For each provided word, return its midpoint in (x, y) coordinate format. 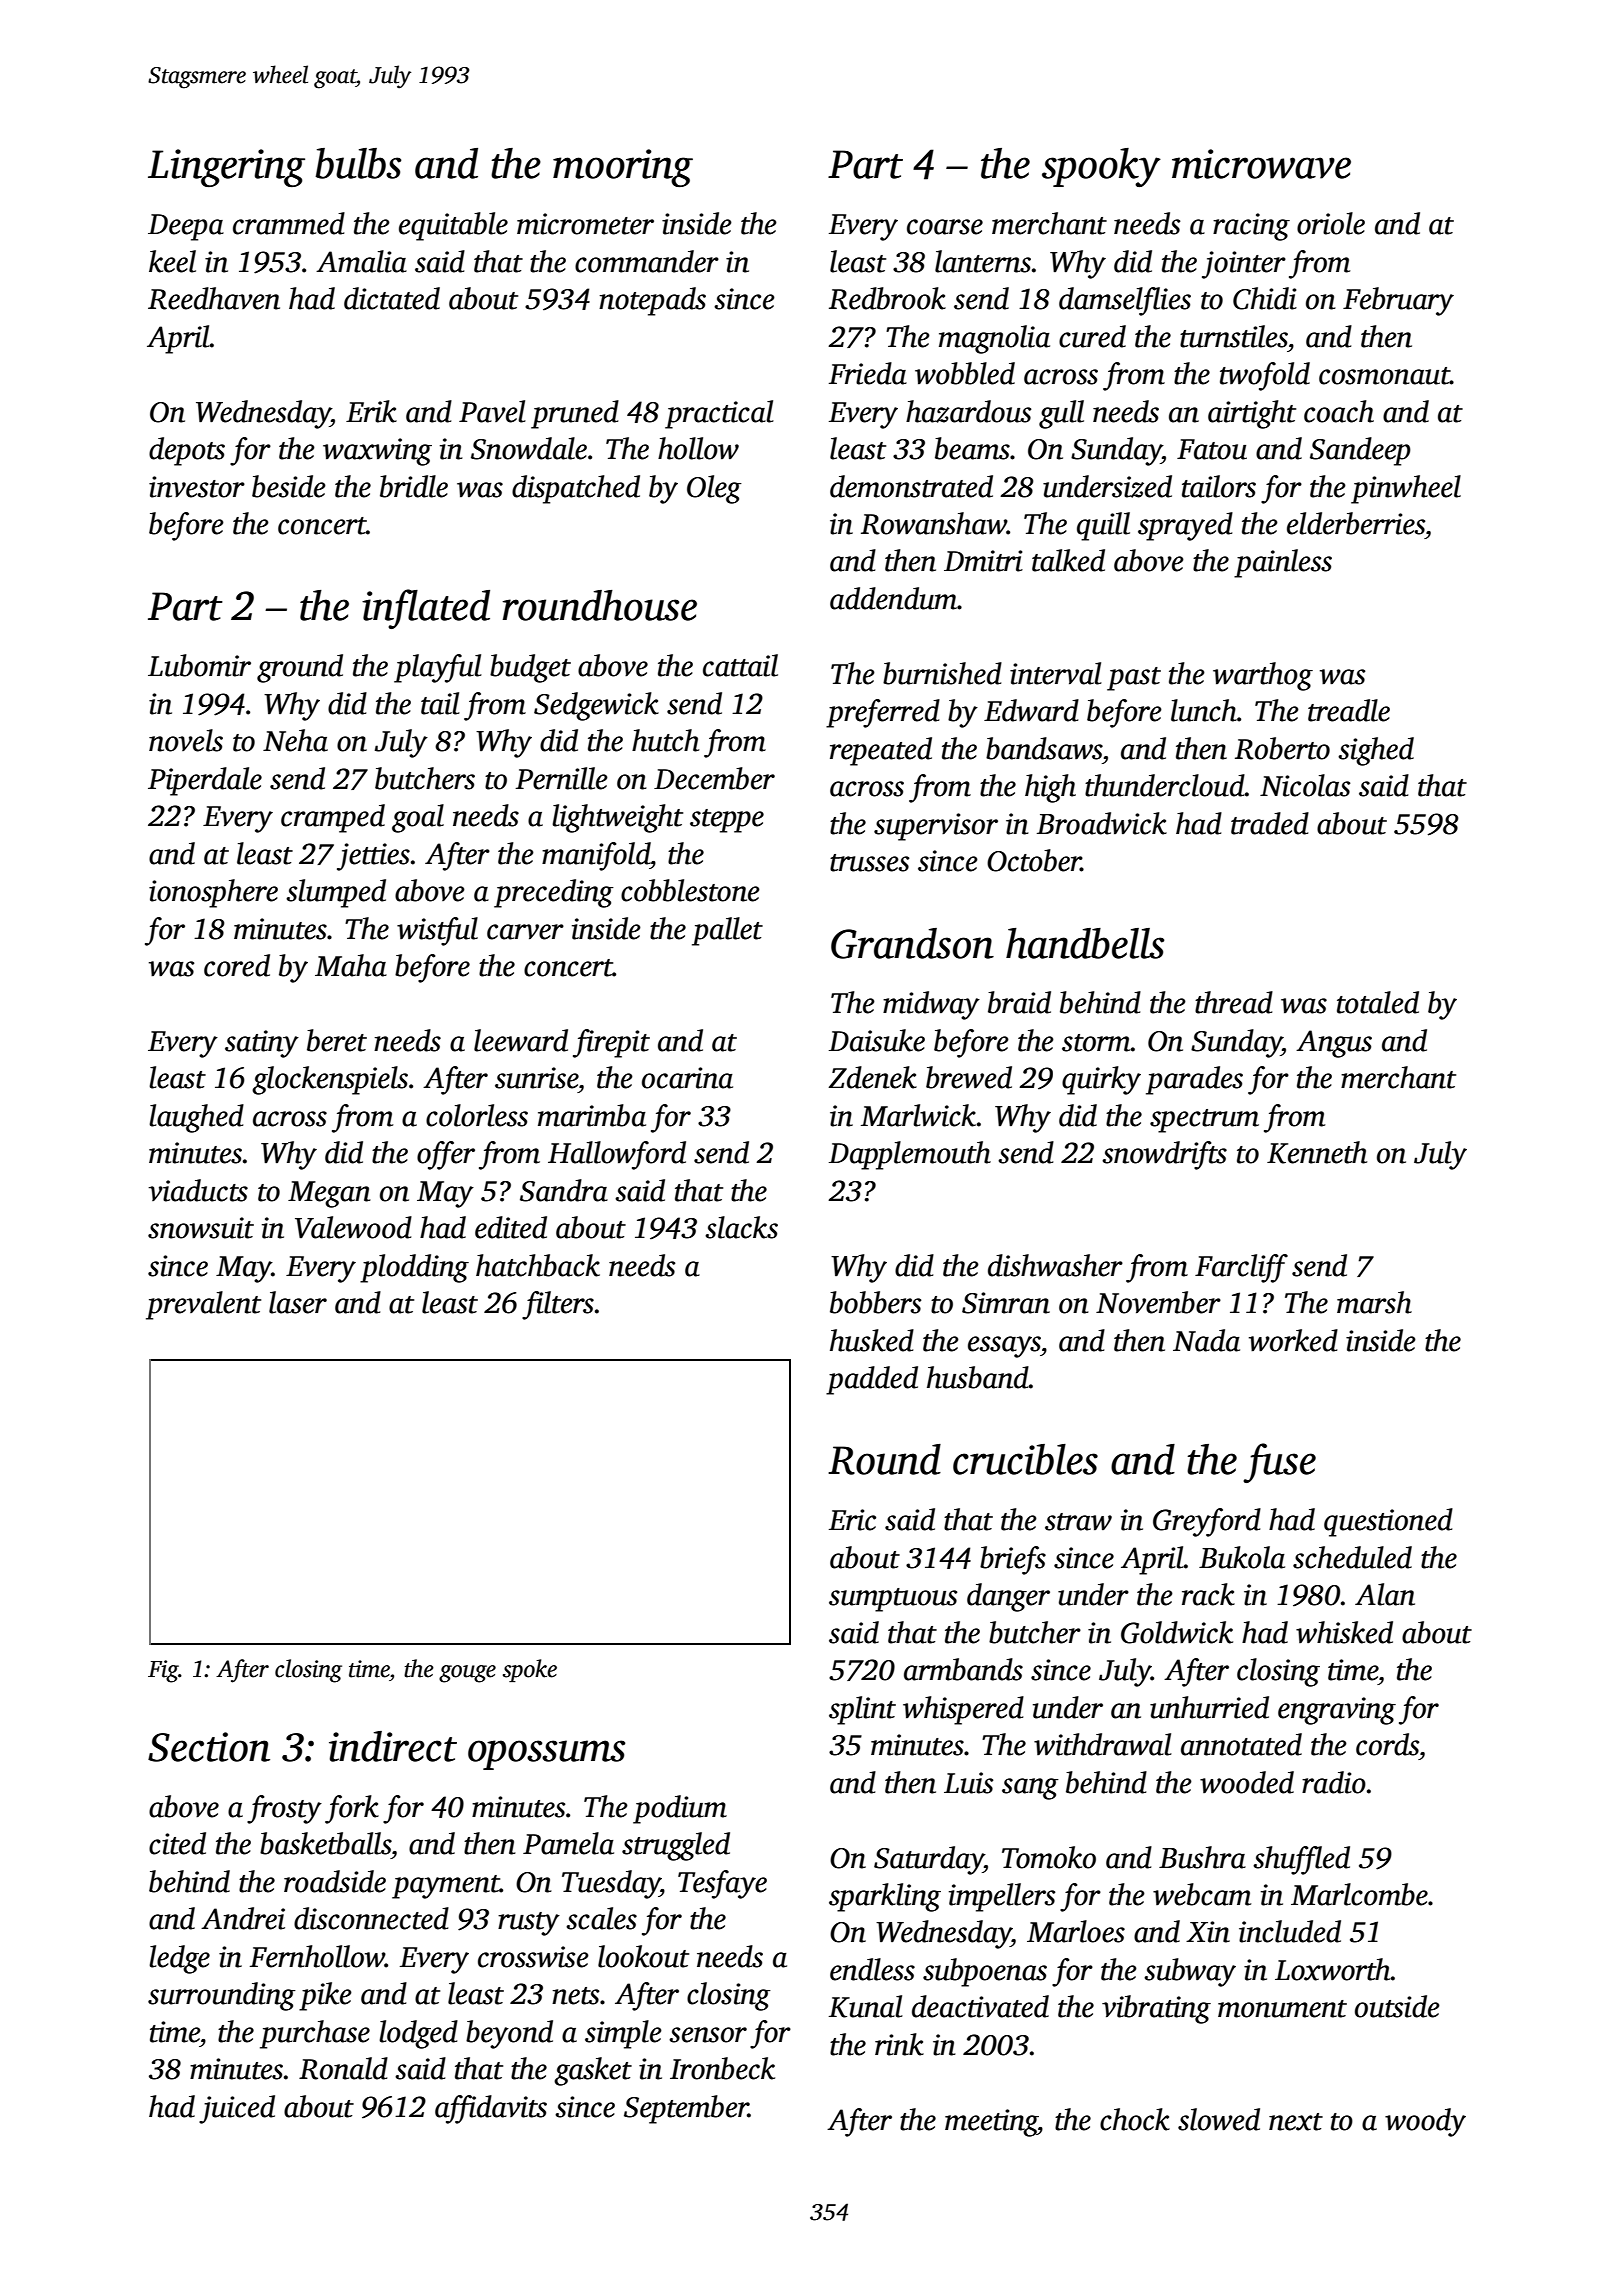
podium (680, 1809)
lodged (418, 2034)
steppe (727, 821)
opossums (546, 1755)
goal (418, 818)
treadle (1349, 710)
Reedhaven (214, 298)
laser (298, 1302)
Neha (295, 740)
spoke (530, 1670)
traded (1270, 823)
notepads (652, 301)
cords (1387, 1744)
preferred (883, 713)
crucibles (1025, 1459)
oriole (1331, 223)
